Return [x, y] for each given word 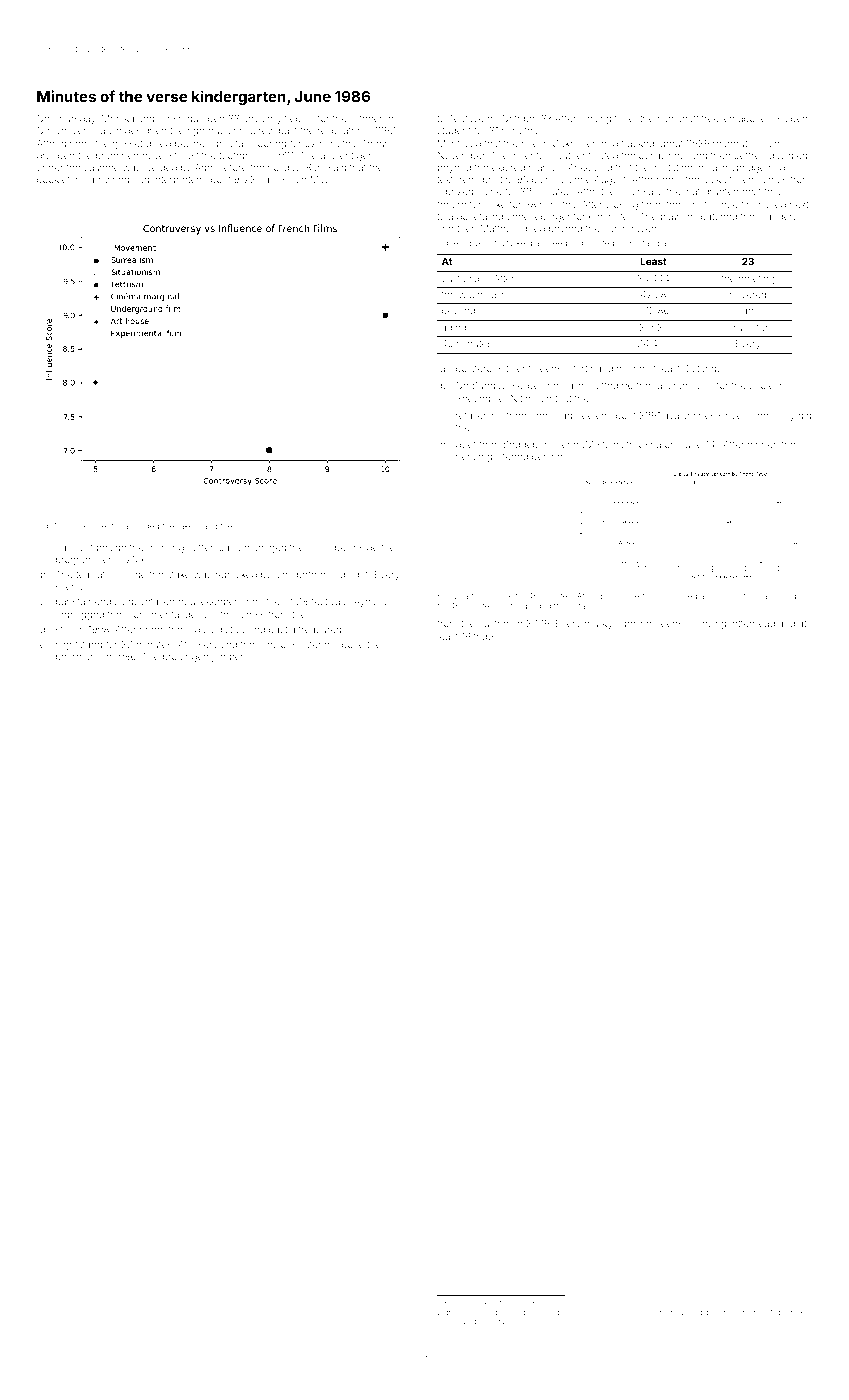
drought [457, 1313]
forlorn [451, 204]
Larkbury [496, 1313]
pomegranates [499, 1322]
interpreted [177, 180]
